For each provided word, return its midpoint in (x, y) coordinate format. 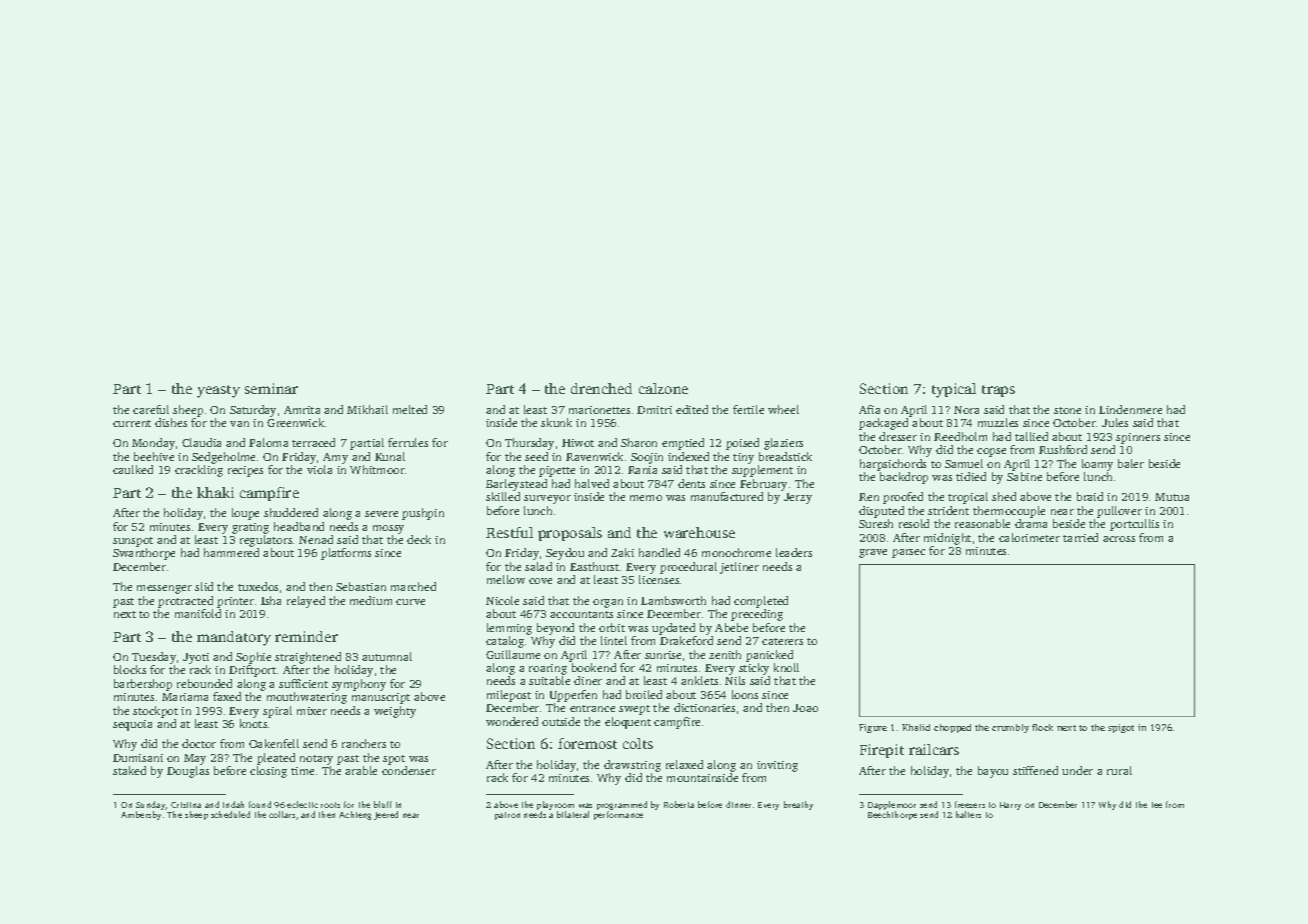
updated (673, 629)
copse (991, 452)
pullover (1119, 512)
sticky (754, 669)
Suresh (876, 523)
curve (410, 602)
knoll (786, 667)
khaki (215, 492)
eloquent (628, 723)
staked (129, 770)
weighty (395, 712)
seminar (271, 388)
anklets (699, 680)
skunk (556, 422)
